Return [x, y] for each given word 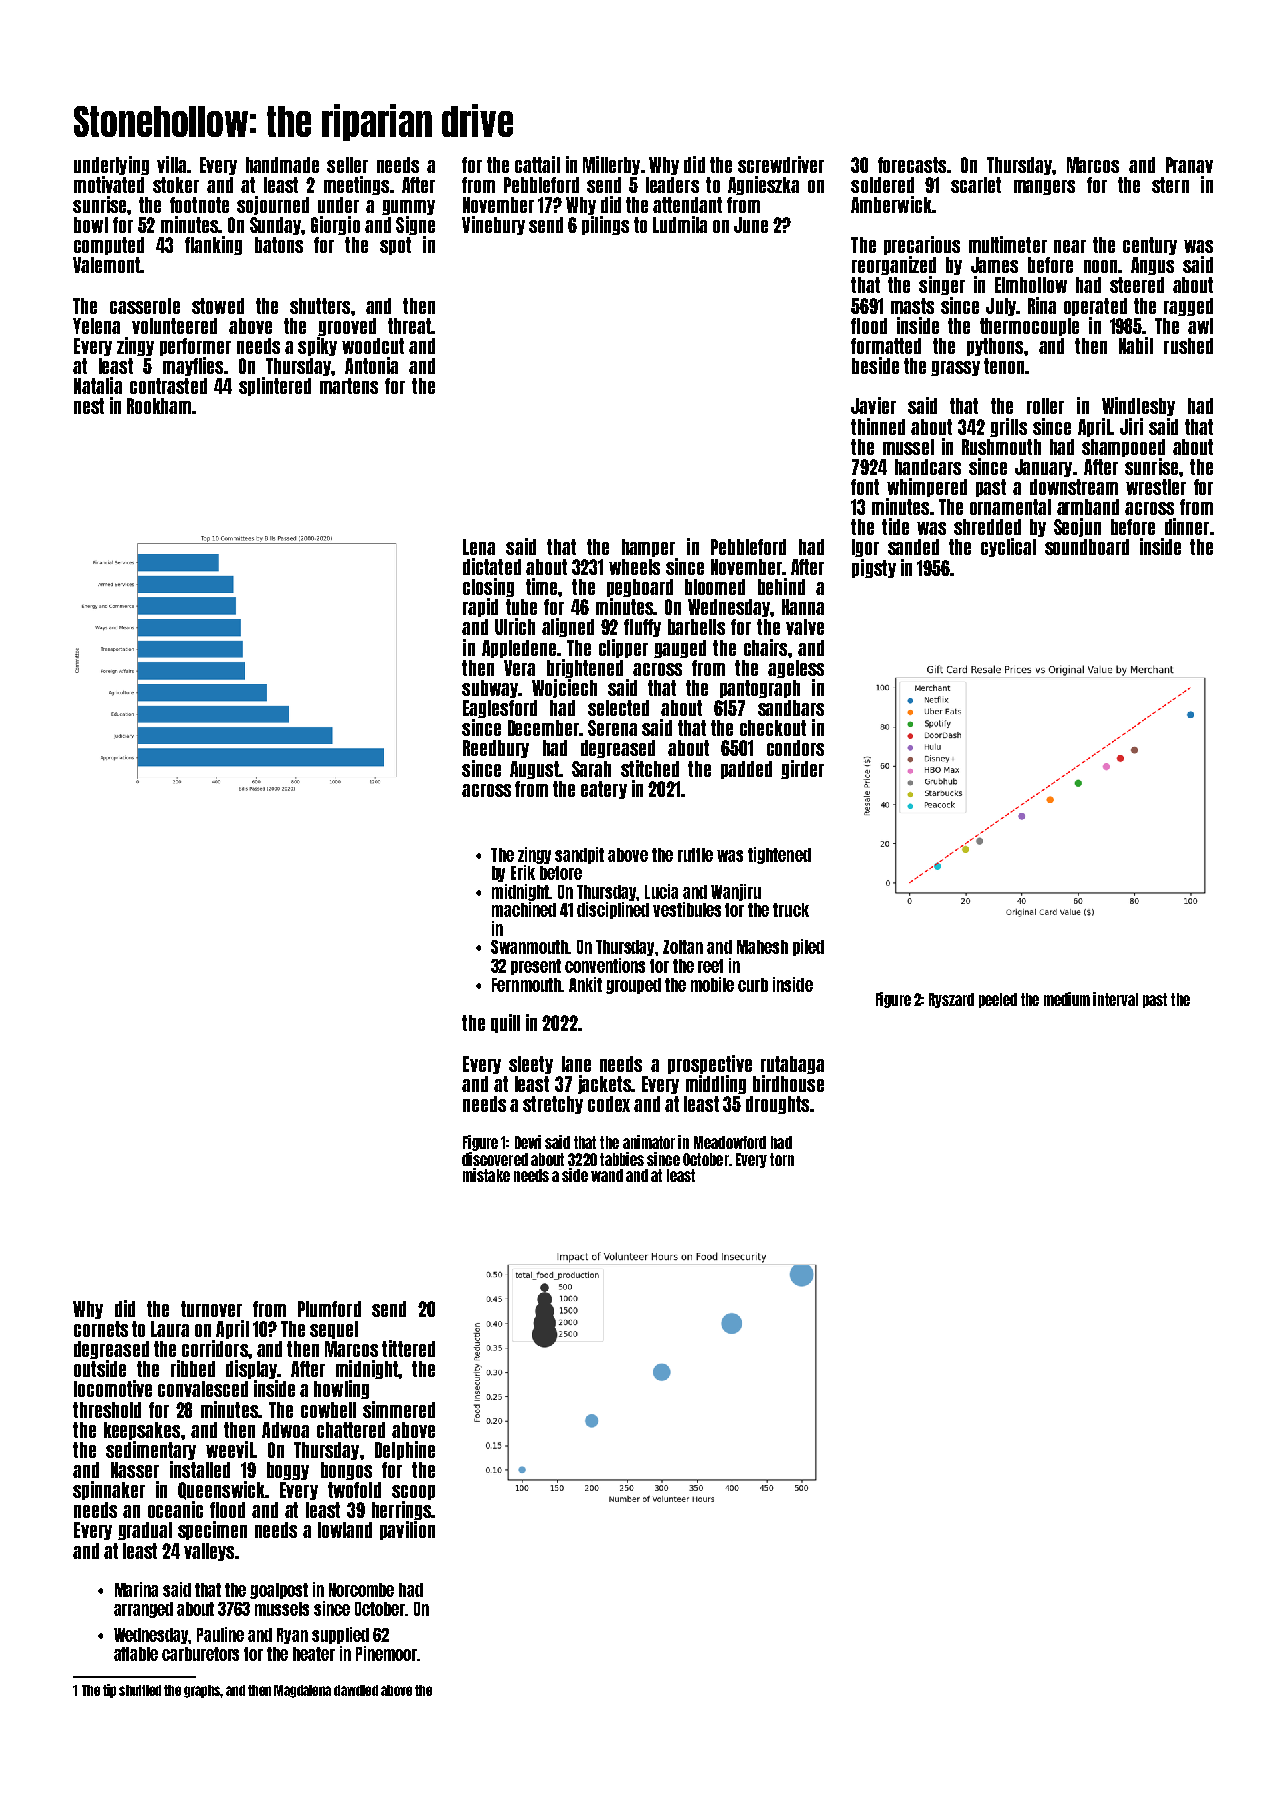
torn [782, 1159]
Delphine [405, 1450]
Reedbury [496, 749]
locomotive [113, 1388]
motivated [109, 184]
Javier [873, 405]
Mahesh [762, 947]
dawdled [356, 1690]
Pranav [1189, 165]
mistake [486, 1175]
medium [1067, 999]
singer [942, 285]
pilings [605, 225]
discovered [495, 1159]
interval [1115, 999]
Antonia [371, 365]
